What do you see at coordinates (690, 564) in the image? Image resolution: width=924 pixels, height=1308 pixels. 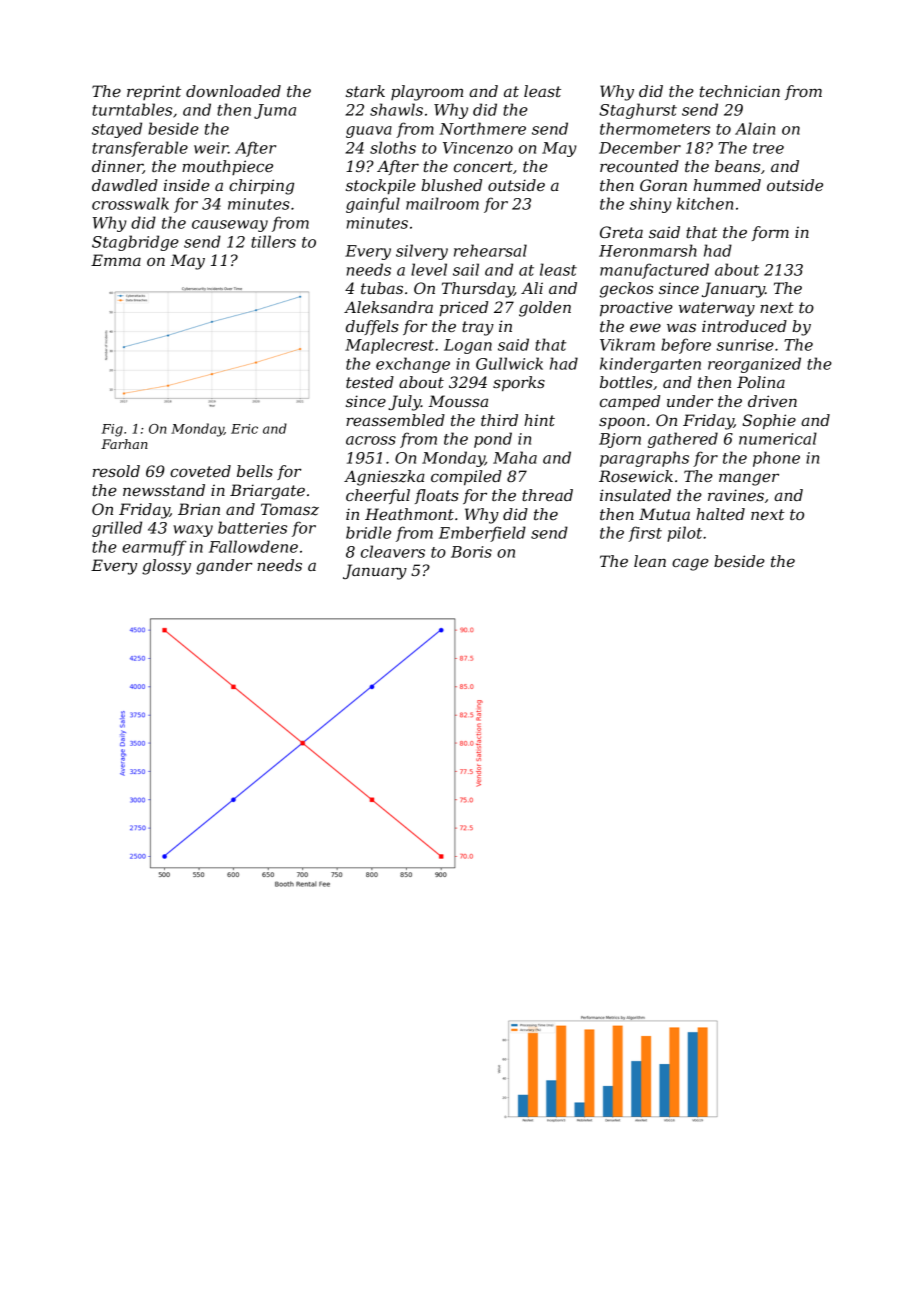 I see `cage` at bounding box center [690, 564].
